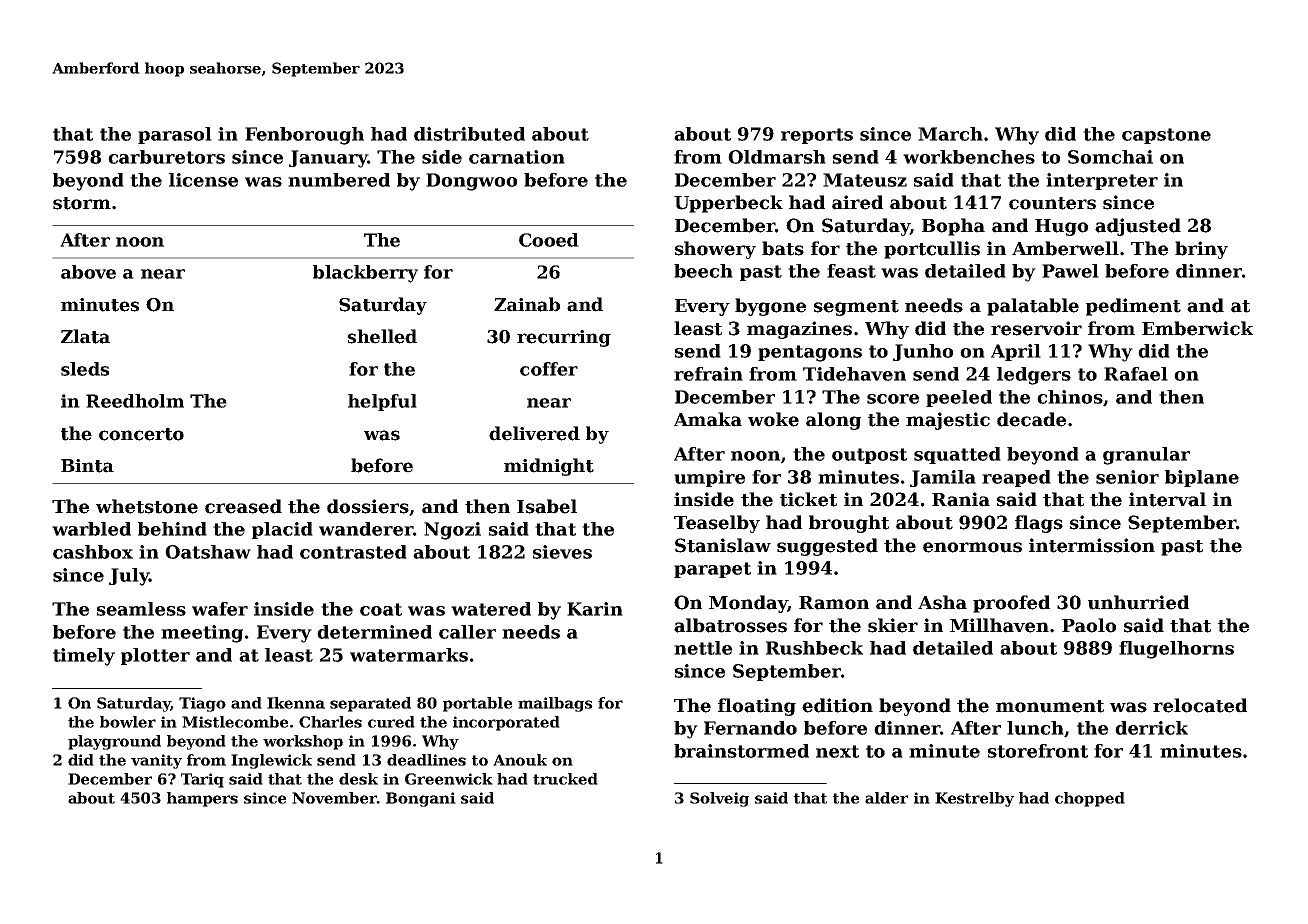  I want to click on Bopha, so click(953, 227).
